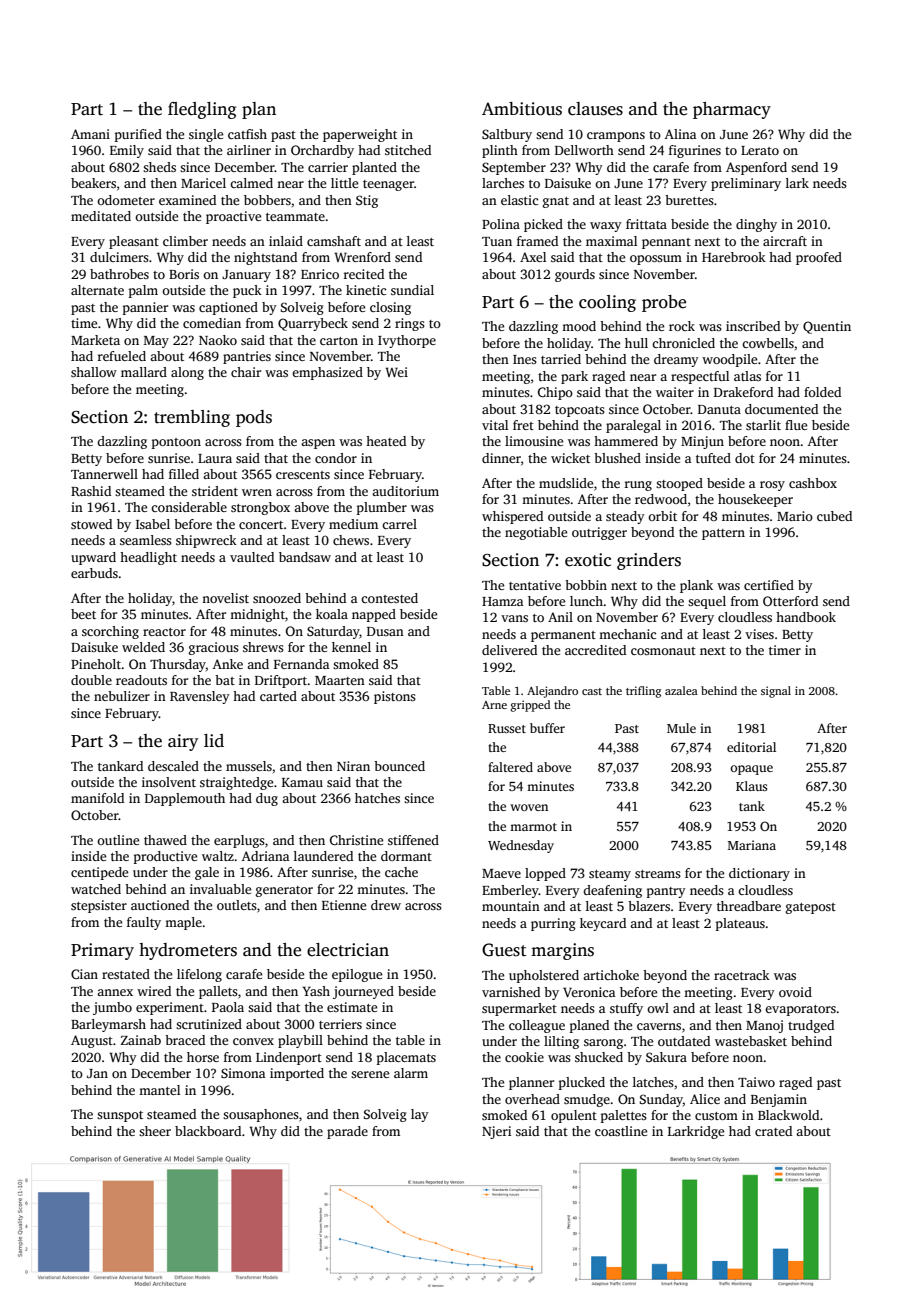 The image size is (924, 1308). Describe the element at coordinates (501, 224) in the screenshot. I see `Polina` at that location.
